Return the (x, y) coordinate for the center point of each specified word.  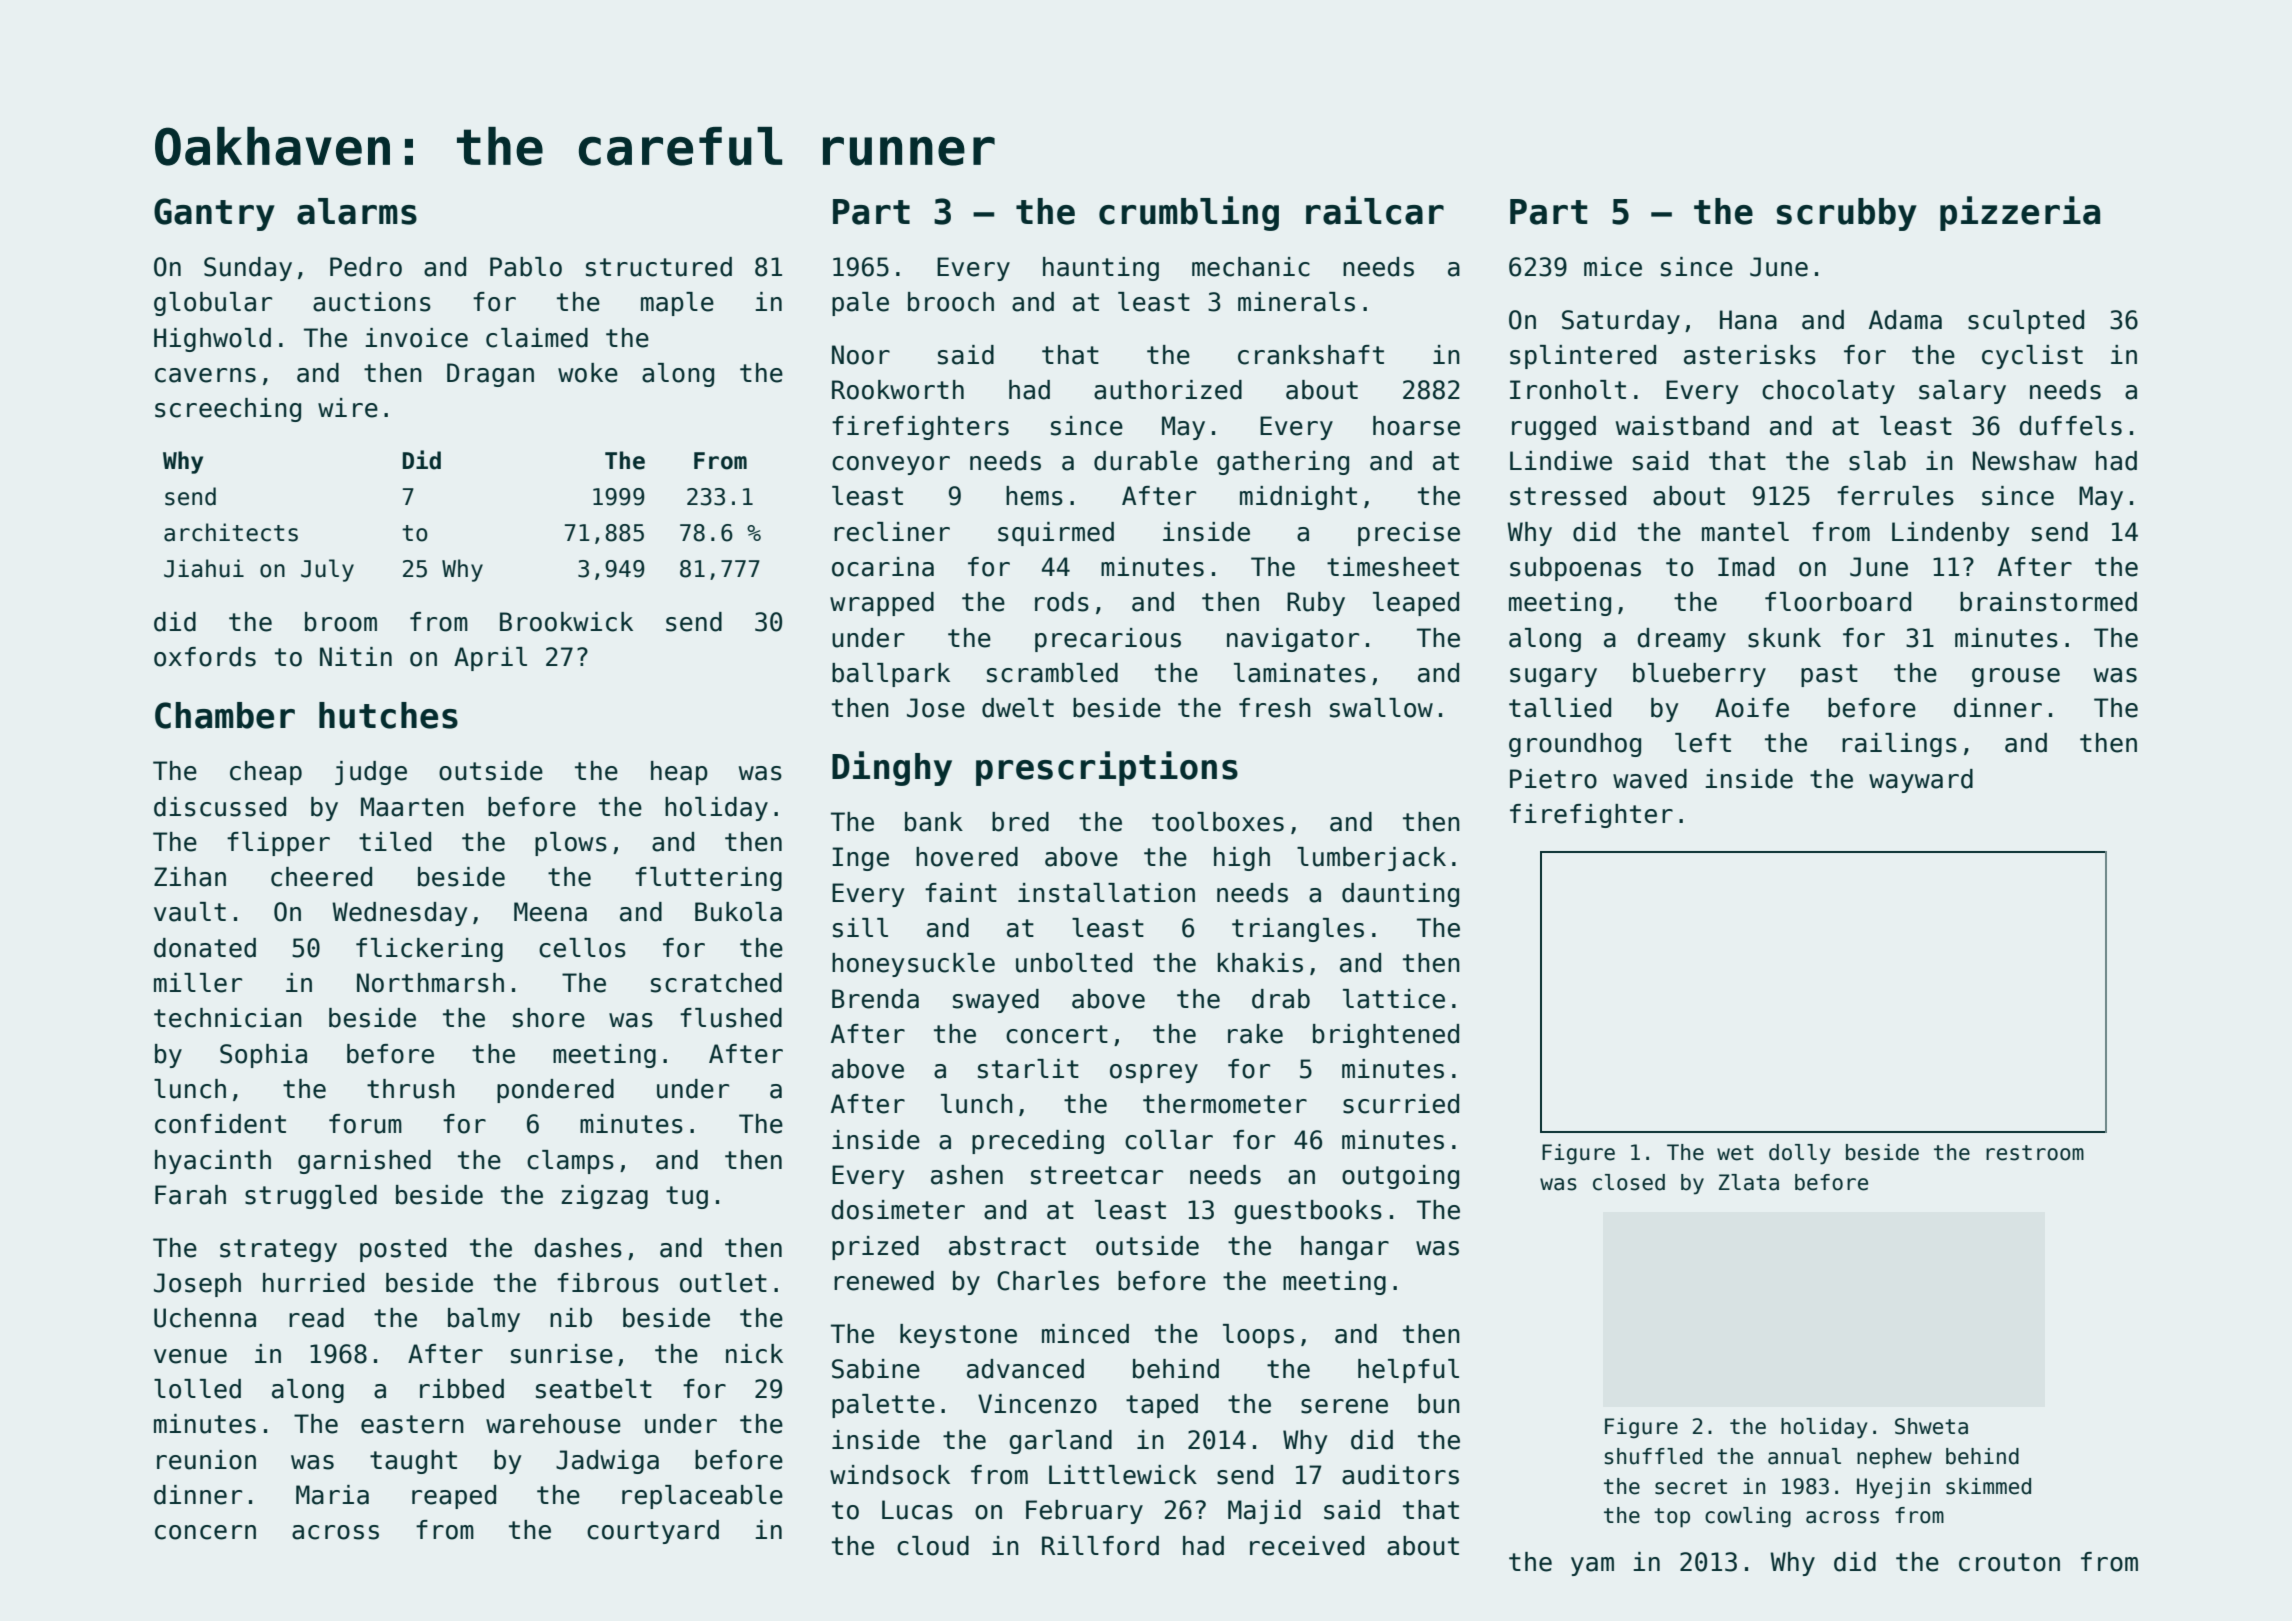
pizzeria (2020, 213)
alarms (357, 211)
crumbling (1189, 213)
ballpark (891, 675)
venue (190, 1356)
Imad (1746, 567)
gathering (1283, 463)
